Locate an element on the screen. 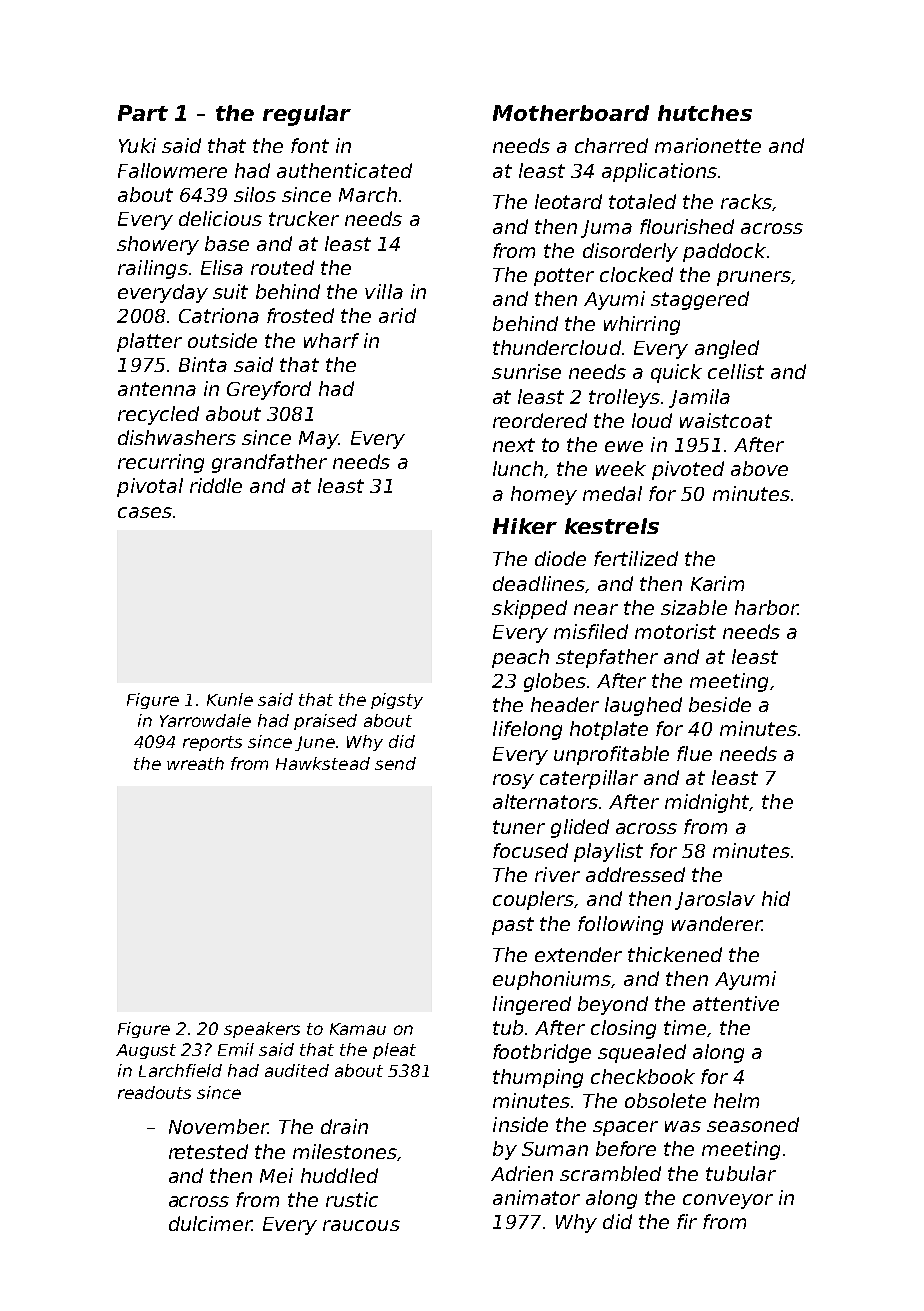 The height and width of the screenshot is (1311, 924). send is located at coordinates (395, 763).
